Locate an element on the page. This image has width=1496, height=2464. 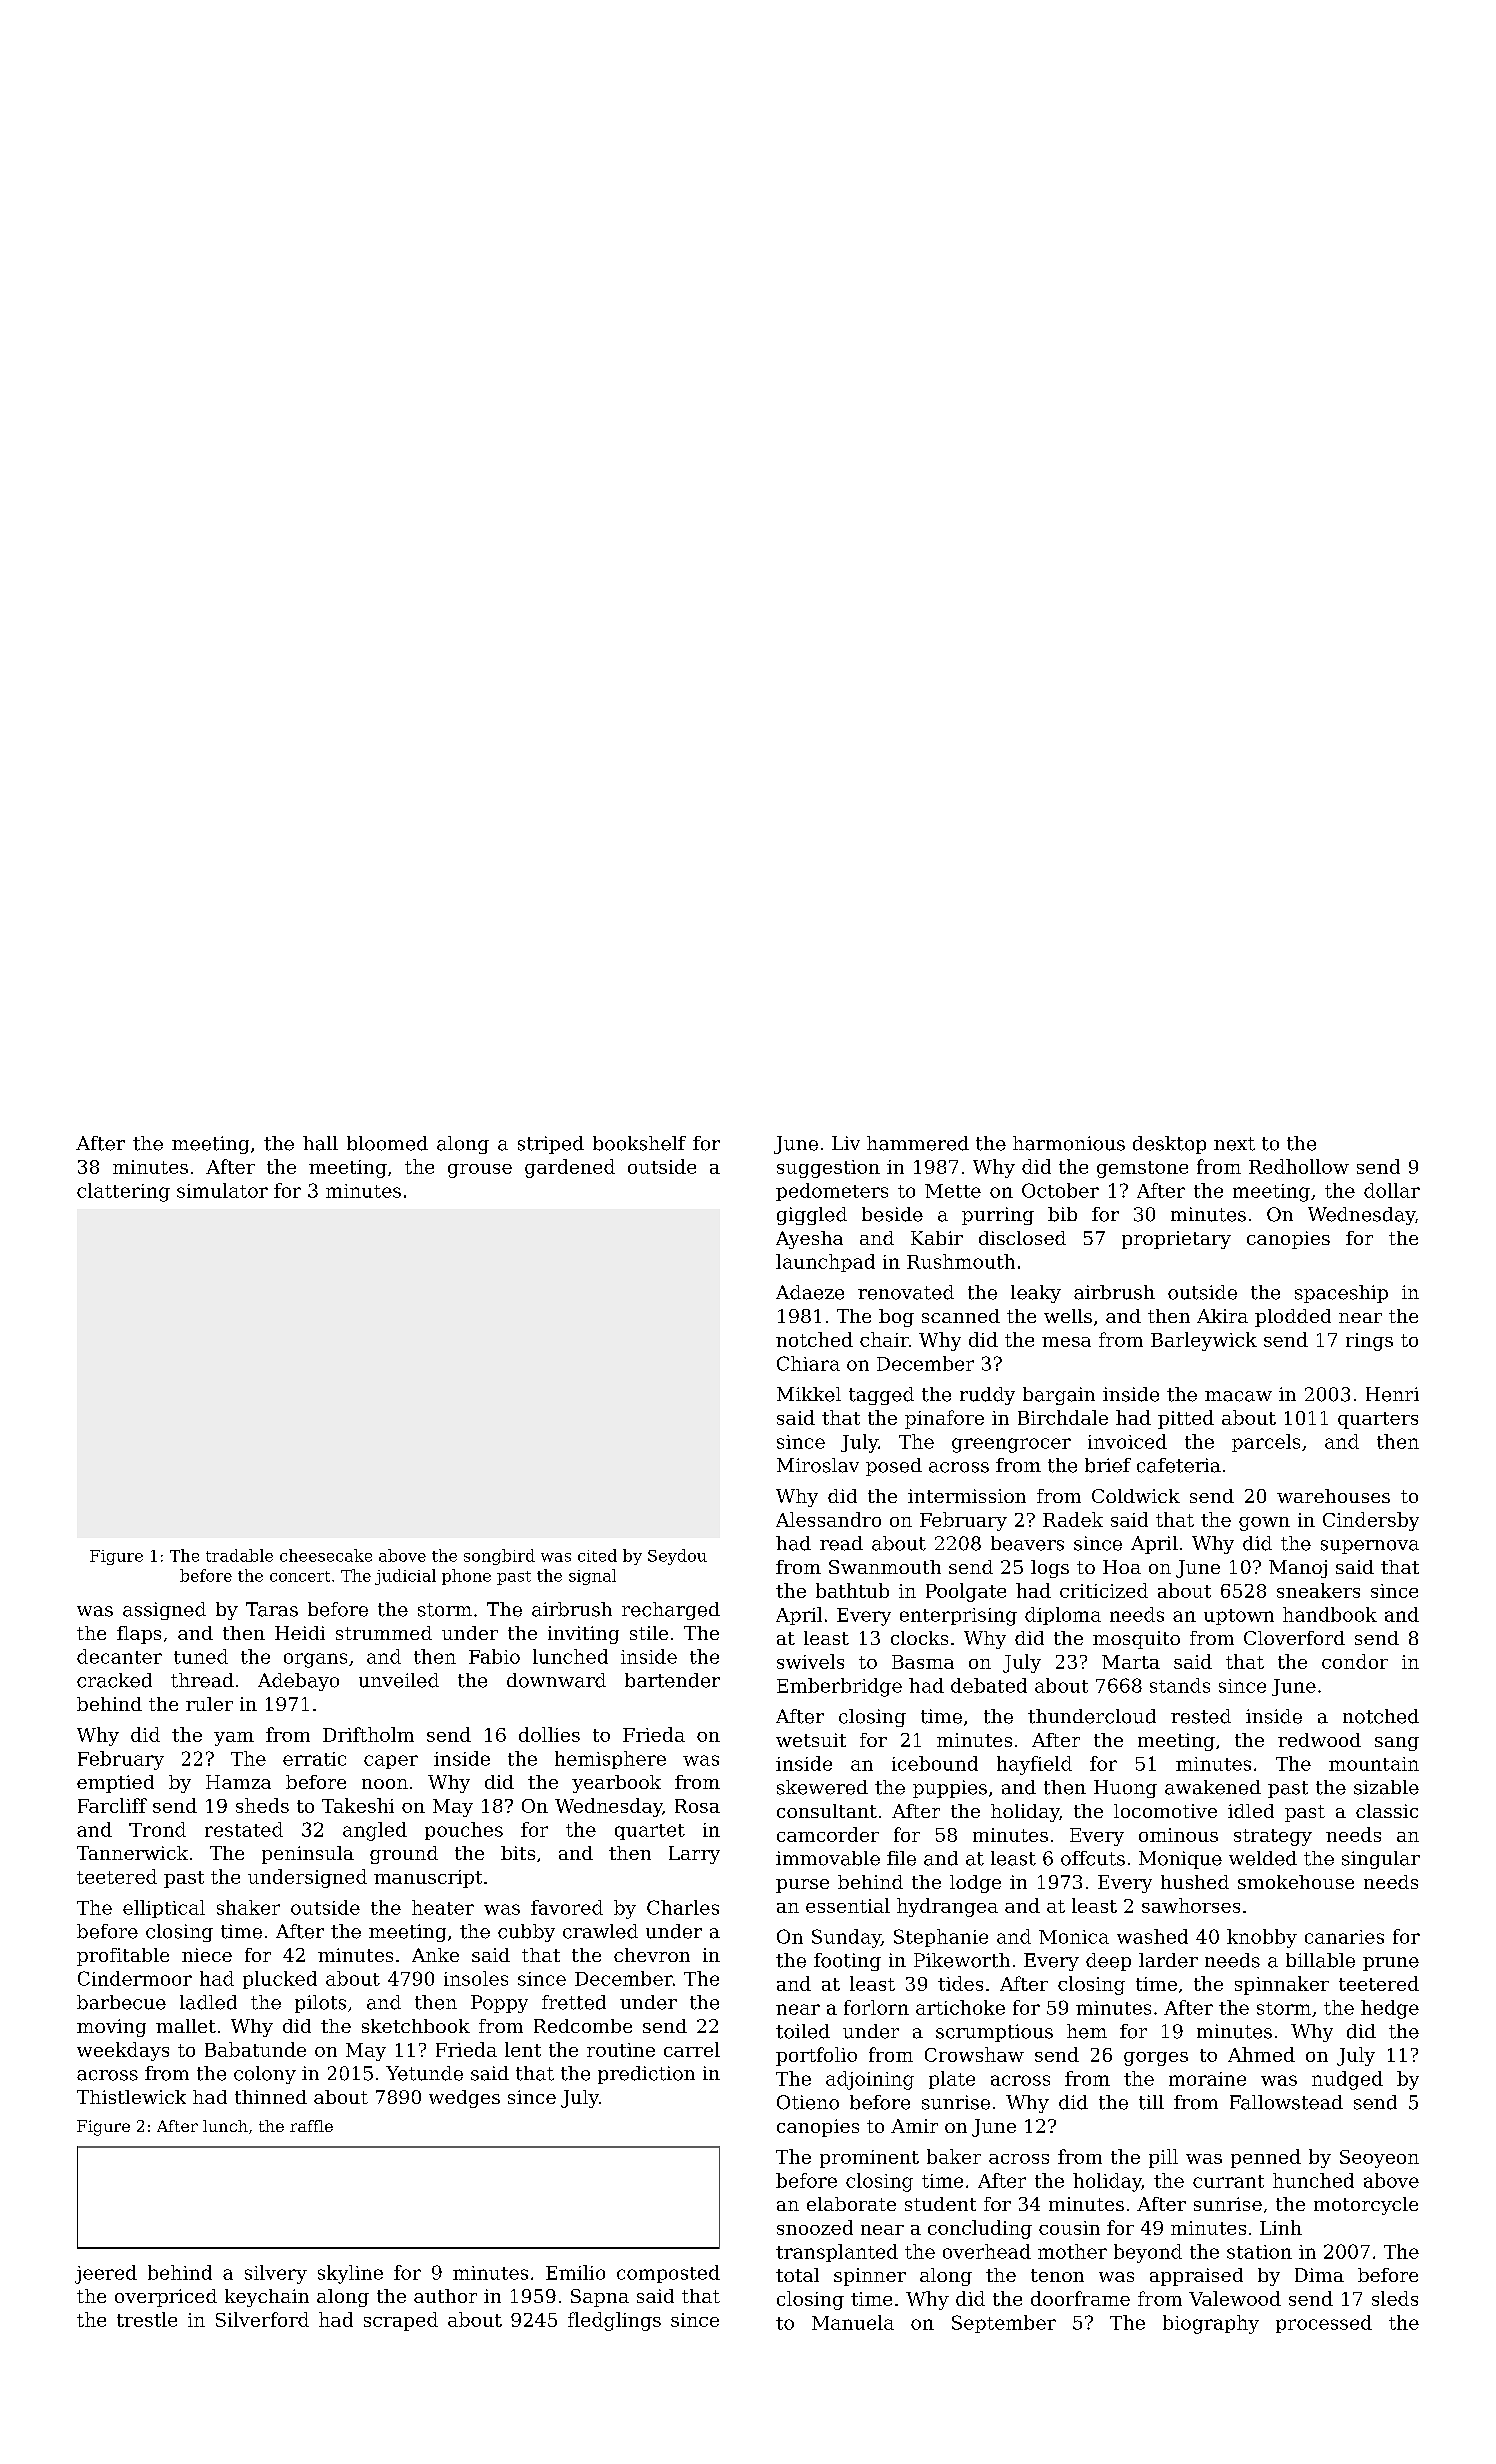
bookshelf is located at coordinates (639, 1143).
